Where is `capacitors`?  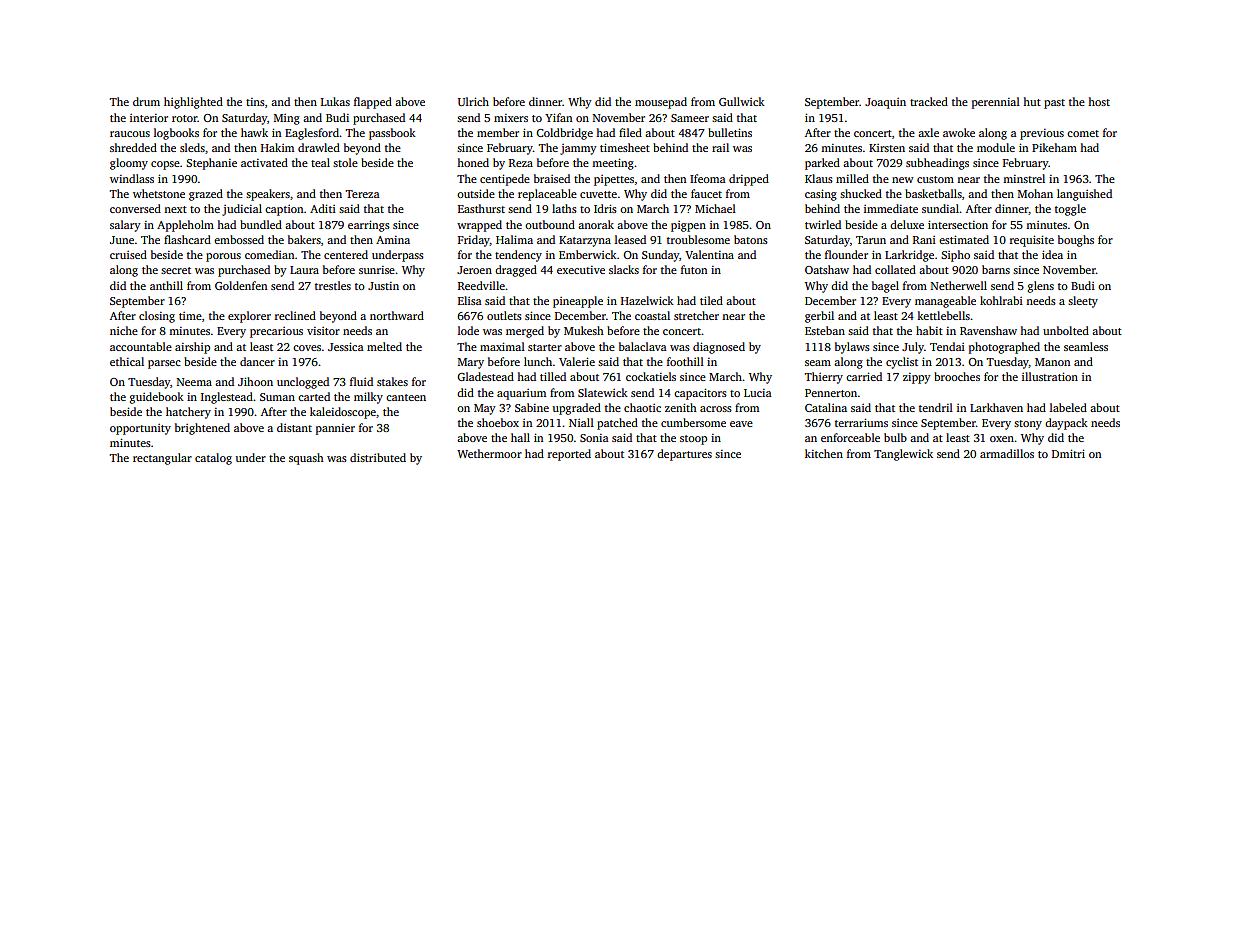 capacitors is located at coordinates (700, 394).
